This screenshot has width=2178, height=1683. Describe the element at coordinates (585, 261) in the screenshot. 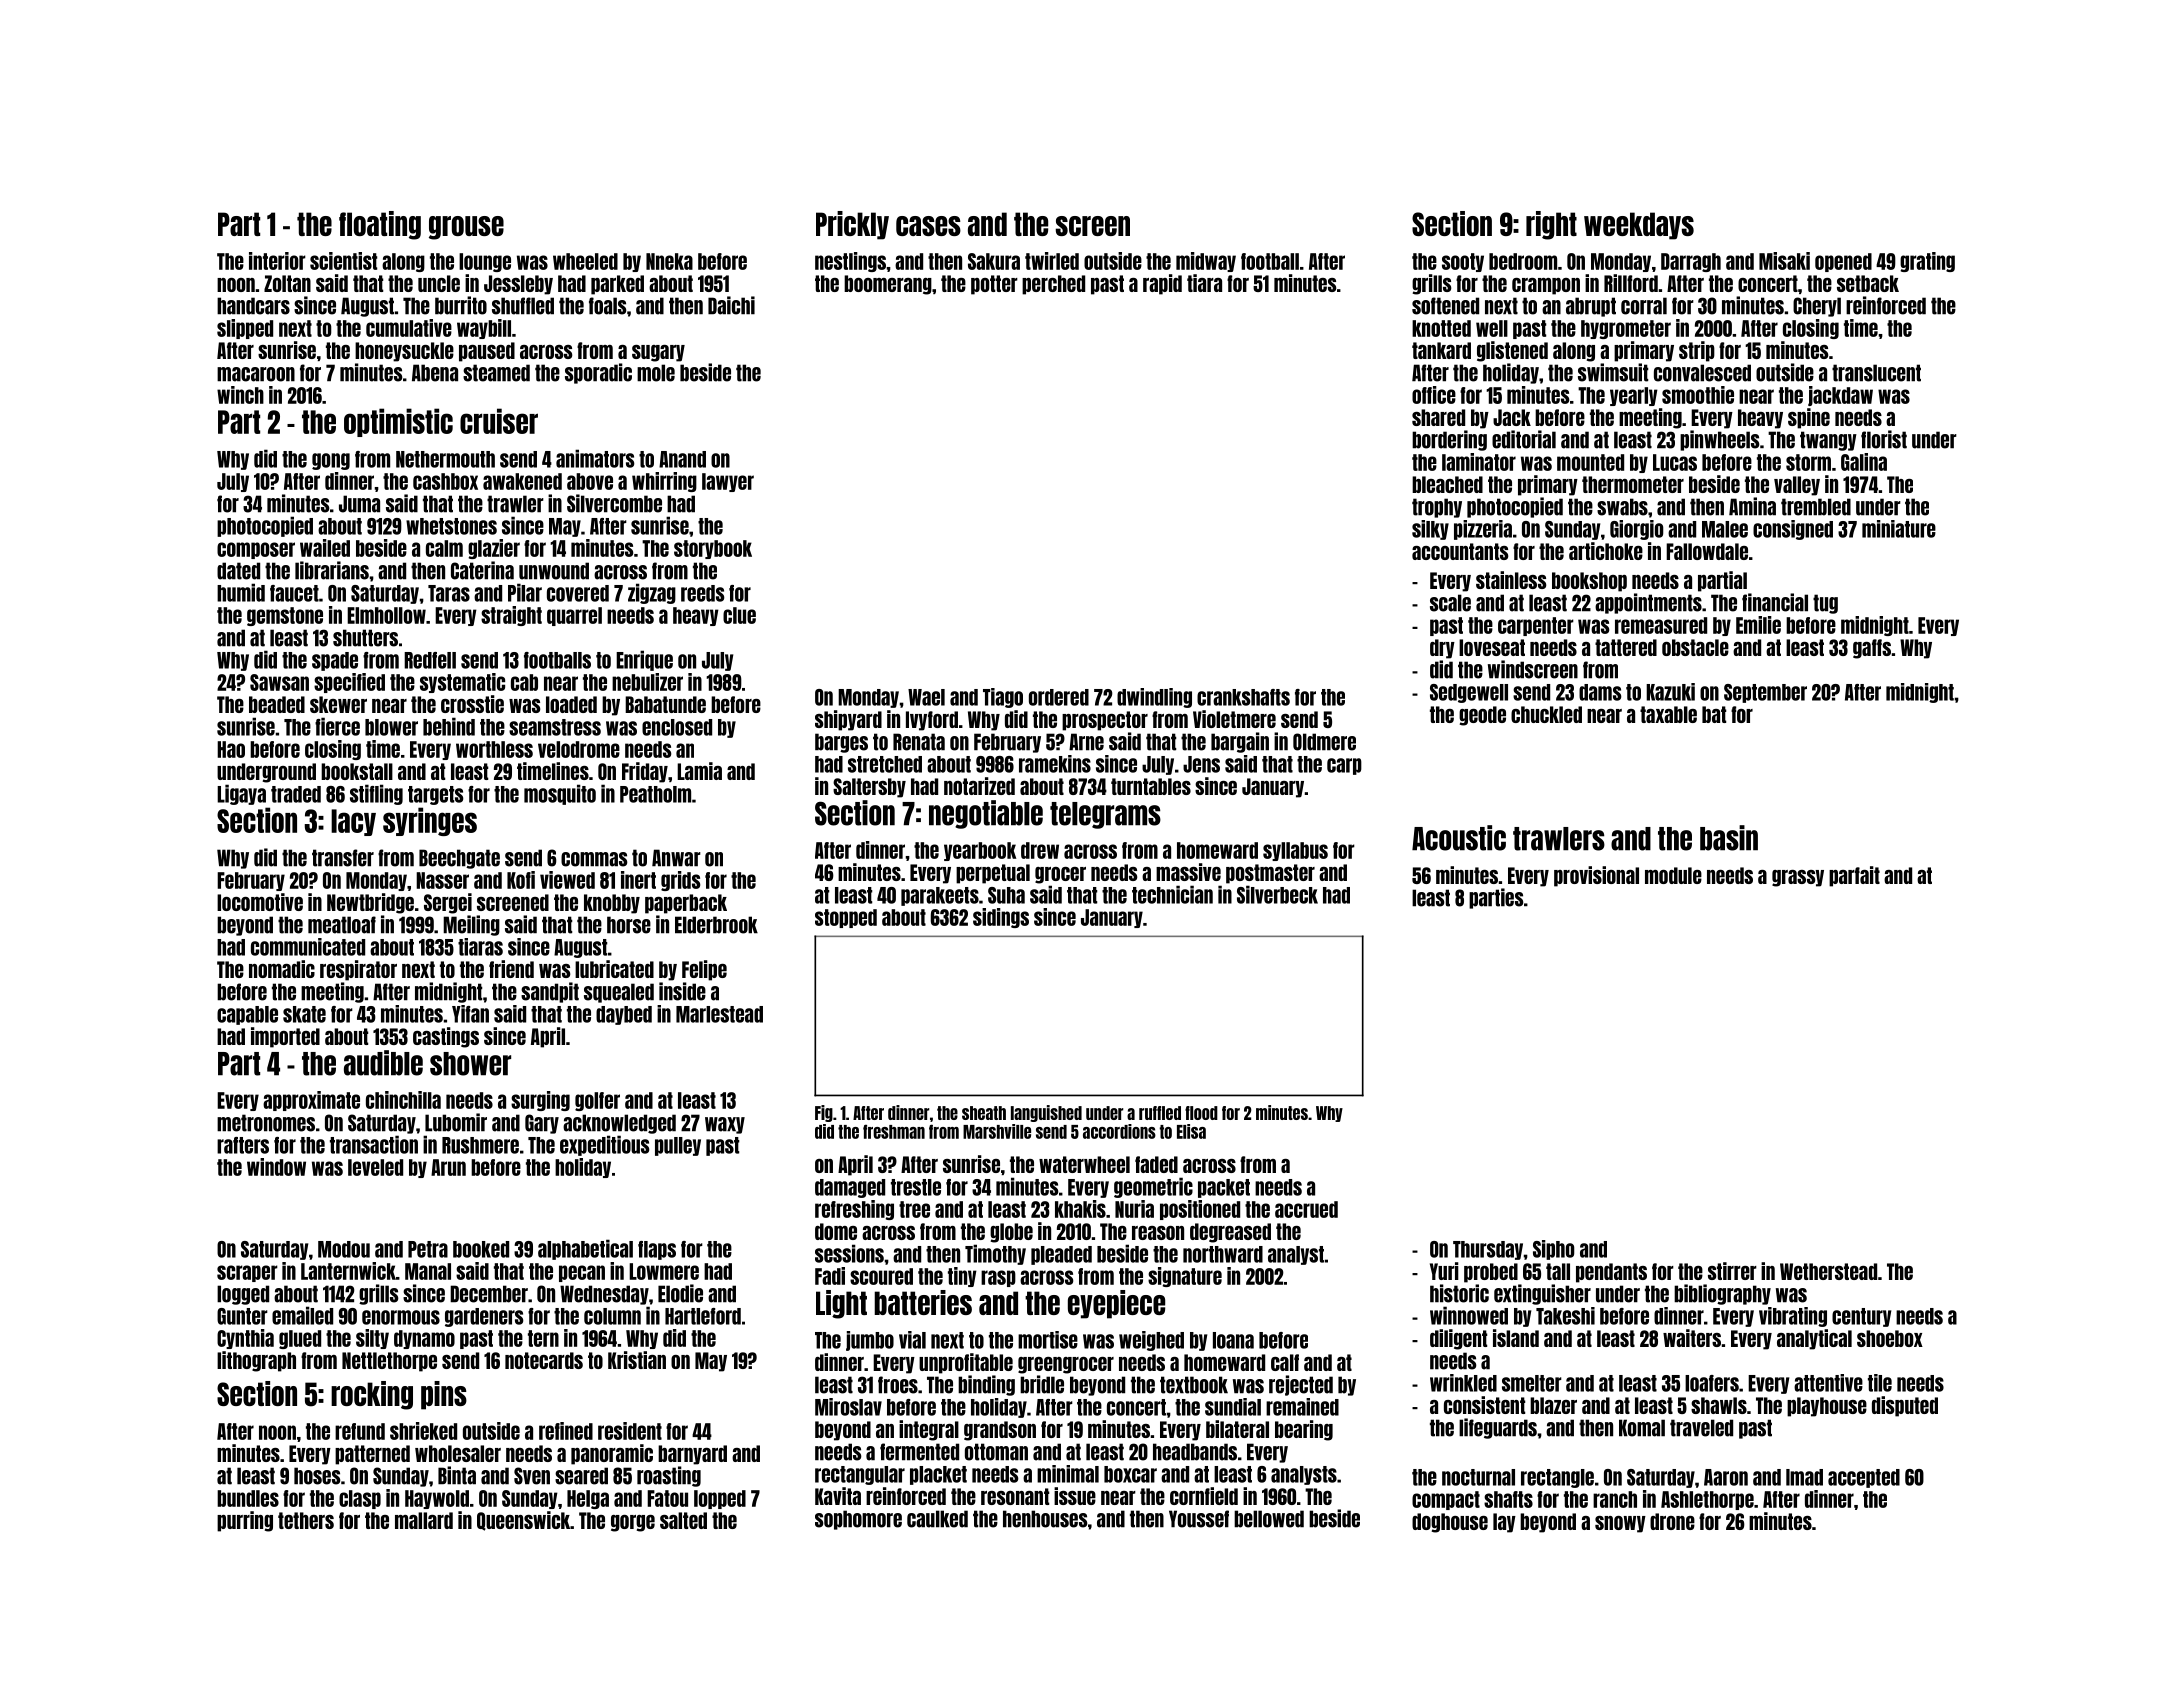

I see `wheeled` at that location.
